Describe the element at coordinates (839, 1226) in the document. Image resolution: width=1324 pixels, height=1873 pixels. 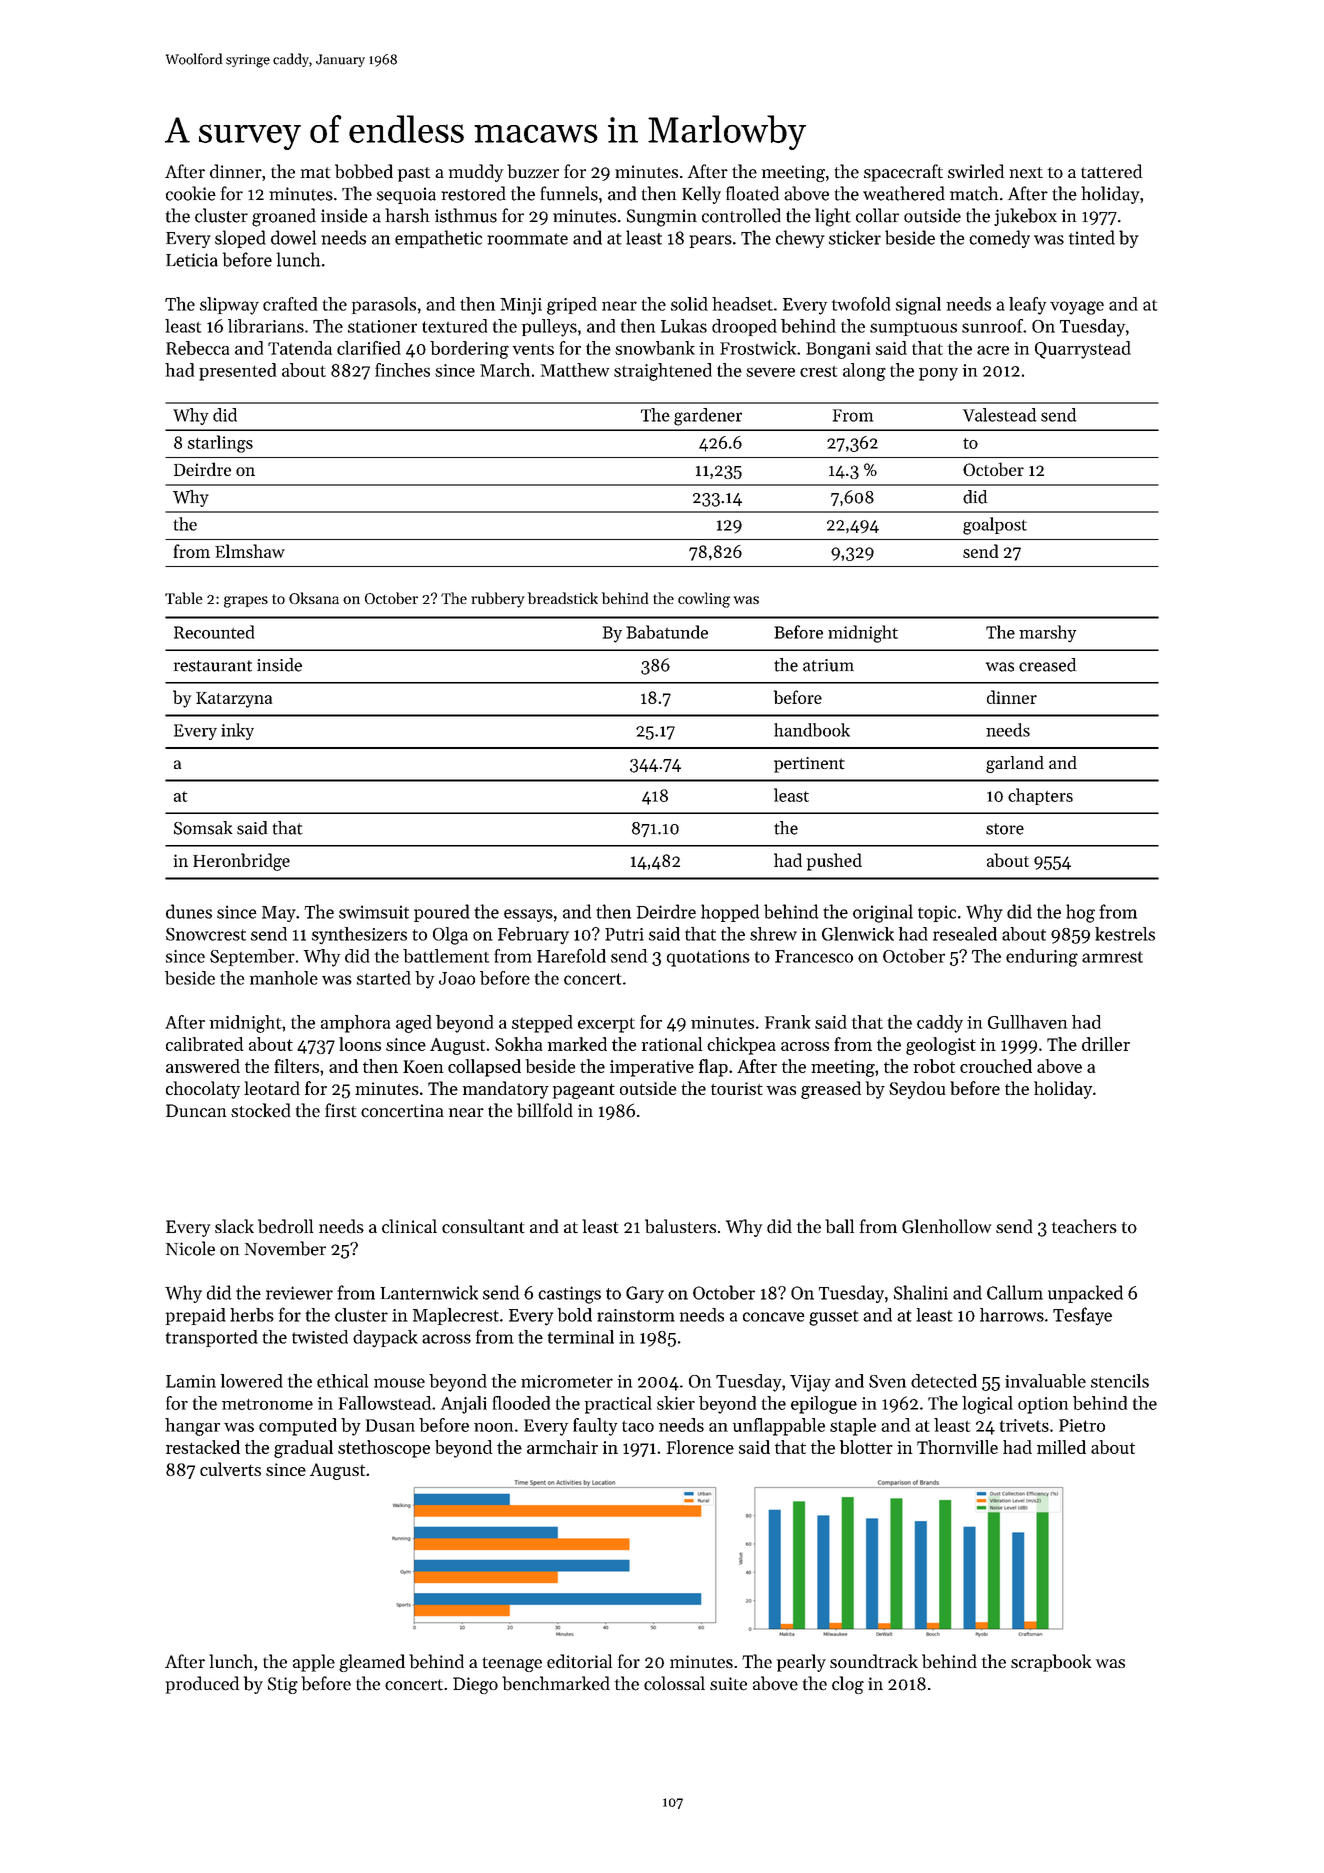
I see `ball` at that location.
